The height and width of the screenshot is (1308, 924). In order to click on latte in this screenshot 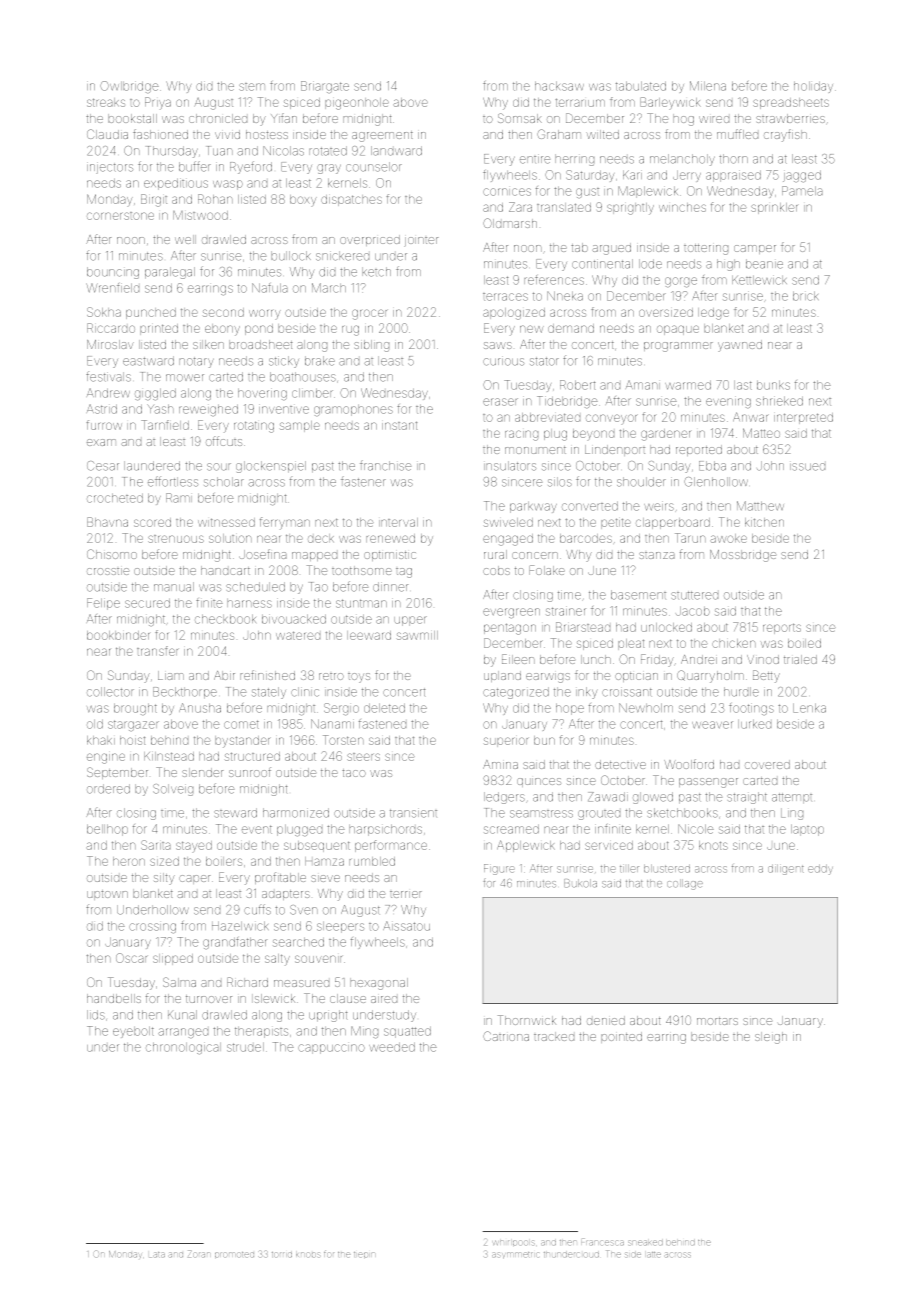, I will do `click(654, 1254)`.
